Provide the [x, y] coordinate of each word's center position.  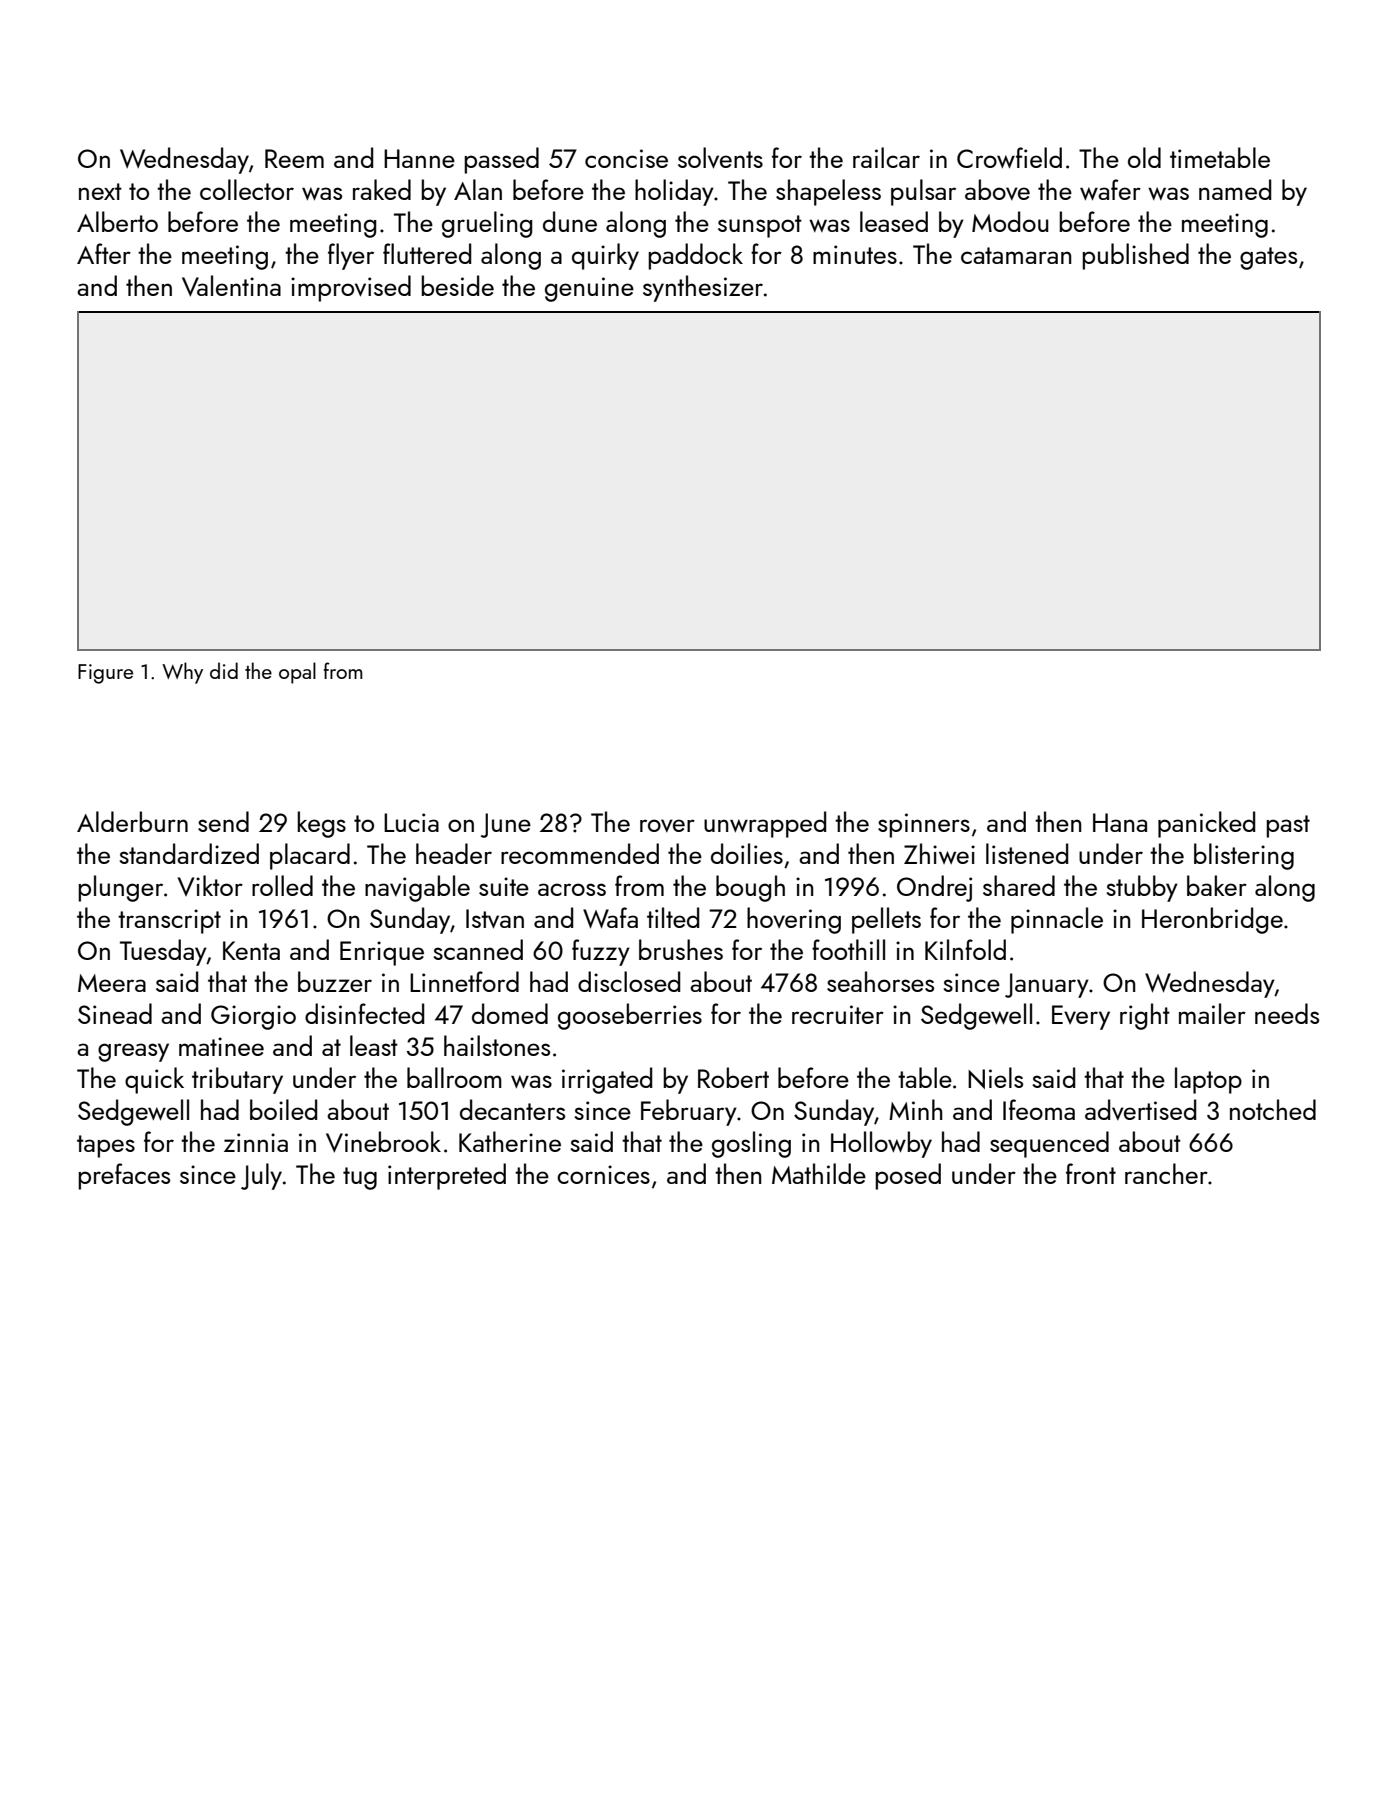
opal [297, 673]
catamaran [1016, 255]
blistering [1244, 856]
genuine [589, 289]
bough [750, 888]
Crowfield [1009, 157]
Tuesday [163, 952]
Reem [294, 158]
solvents [720, 158]
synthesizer [703, 288]
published [1135, 256]
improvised [351, 288]
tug [360, 1178]
